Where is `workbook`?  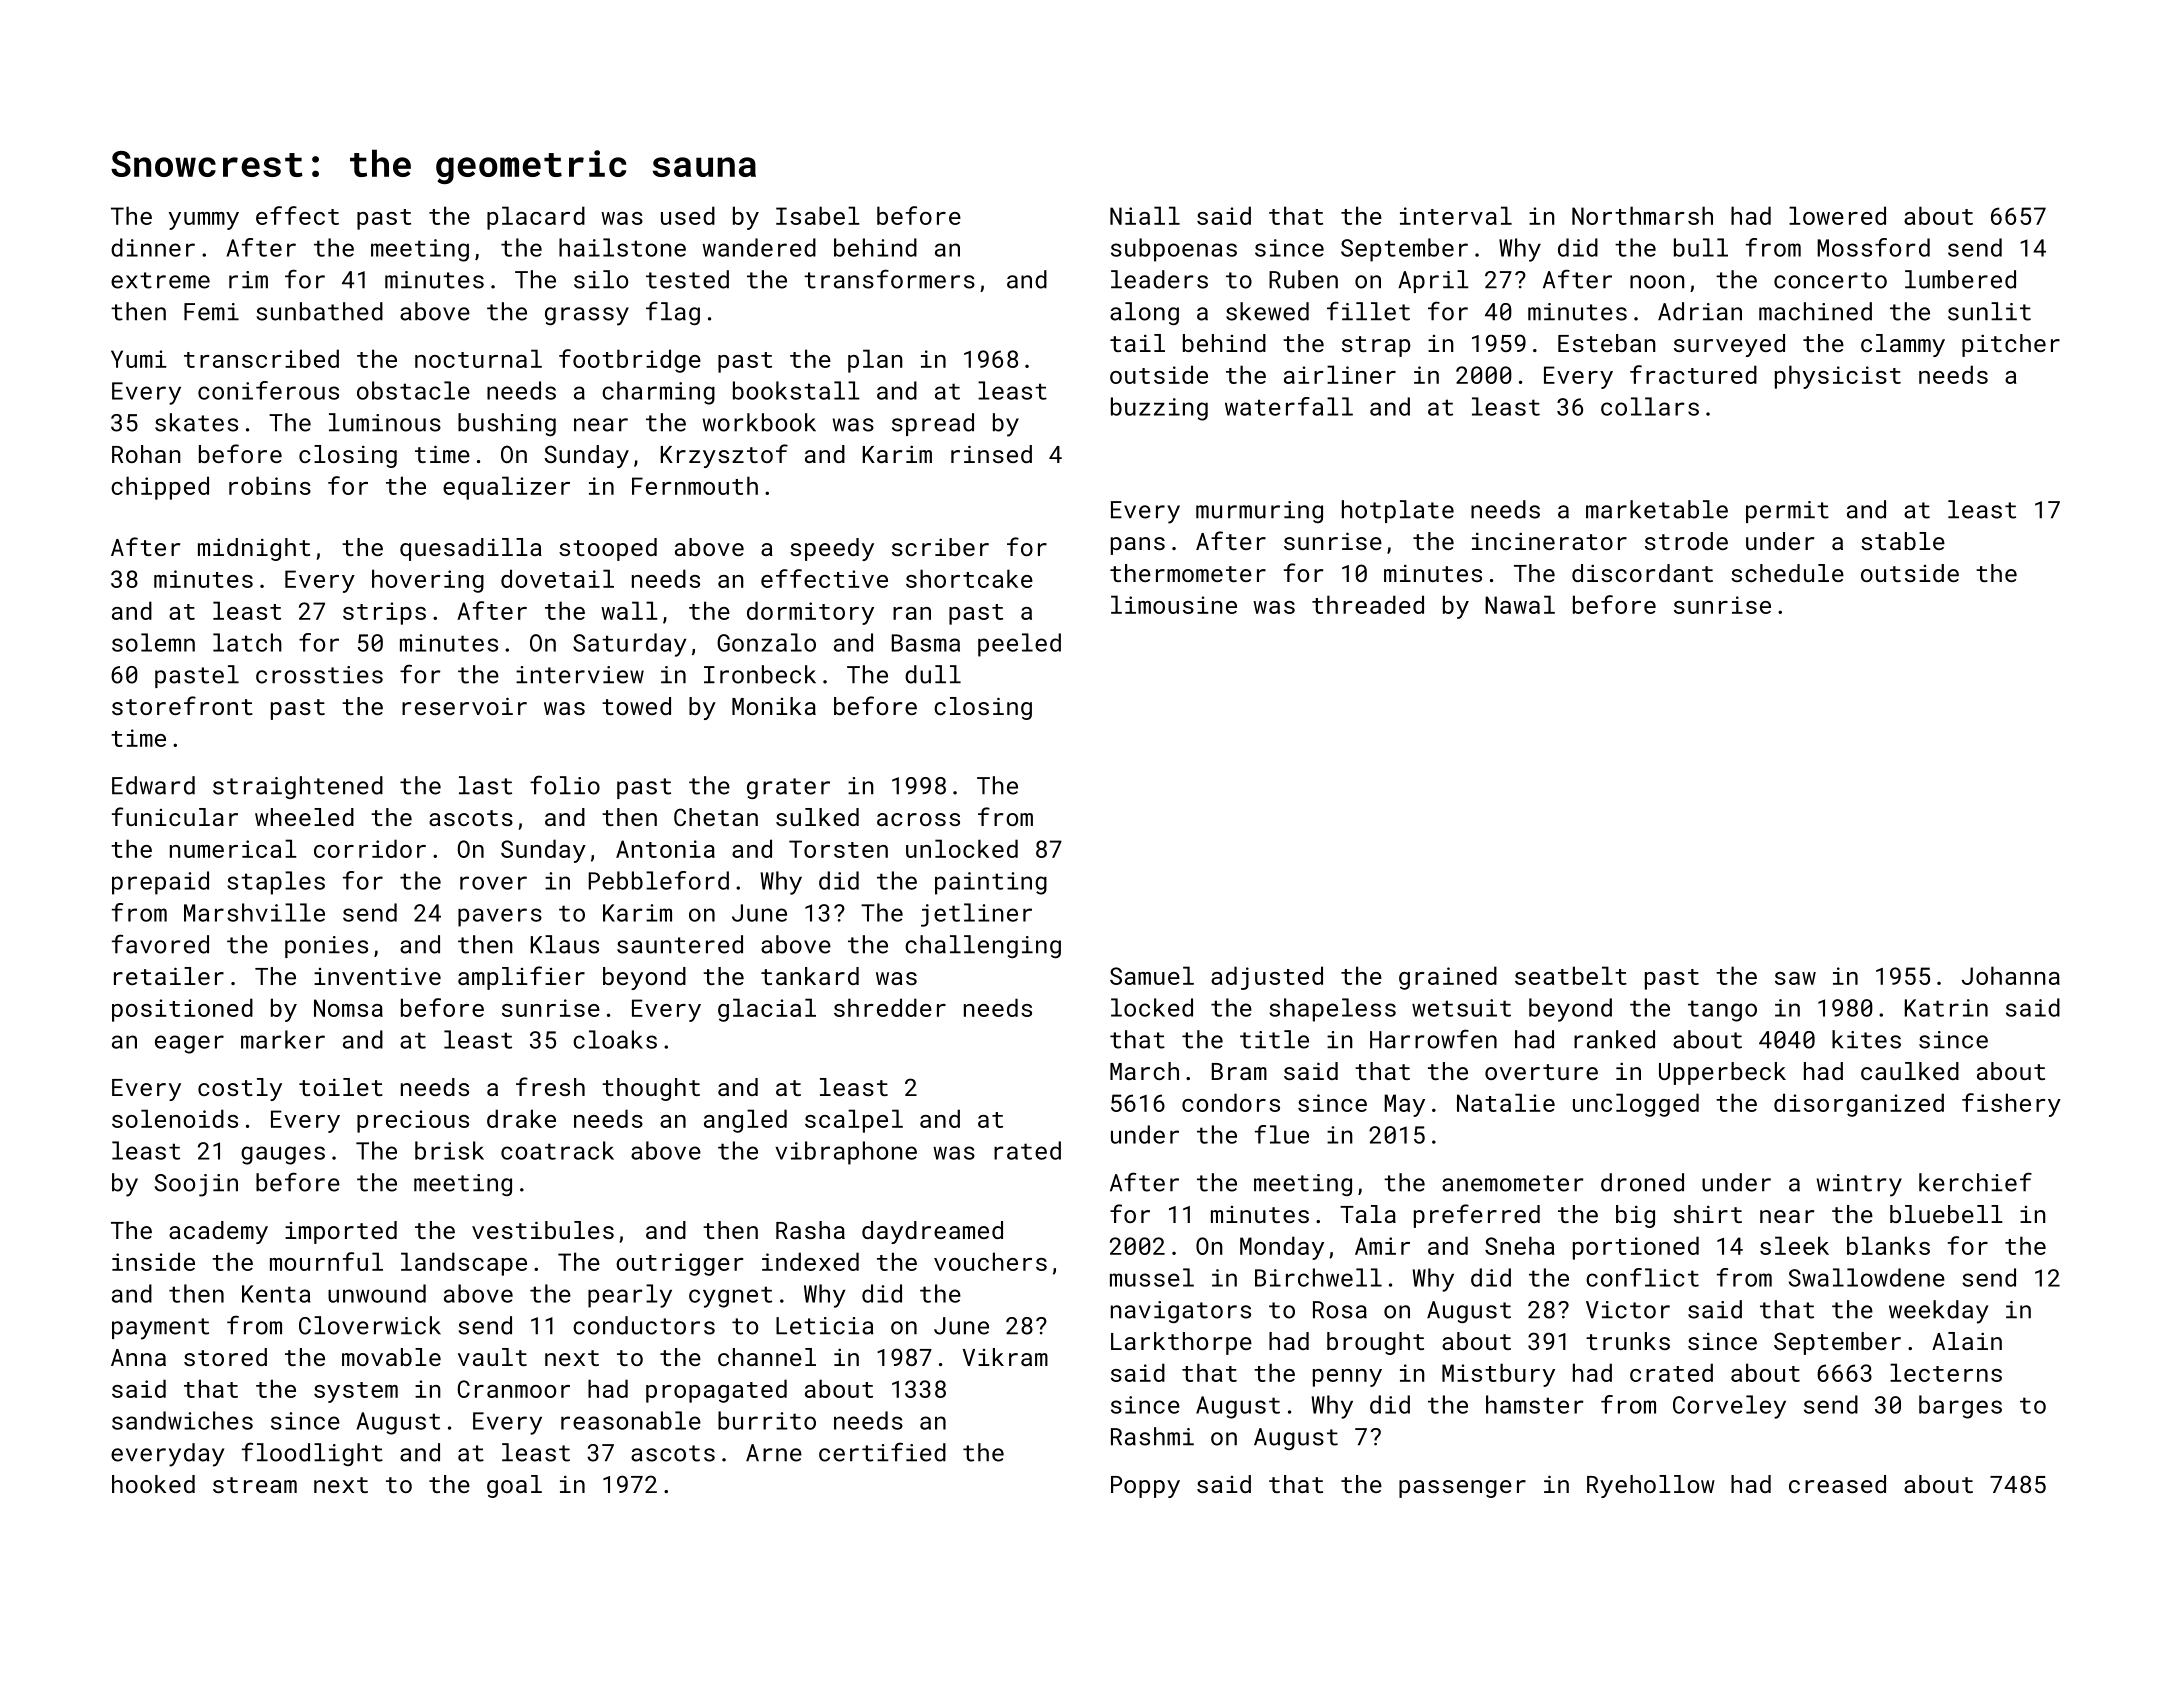 workbook is located at coordinates (759, 422).
